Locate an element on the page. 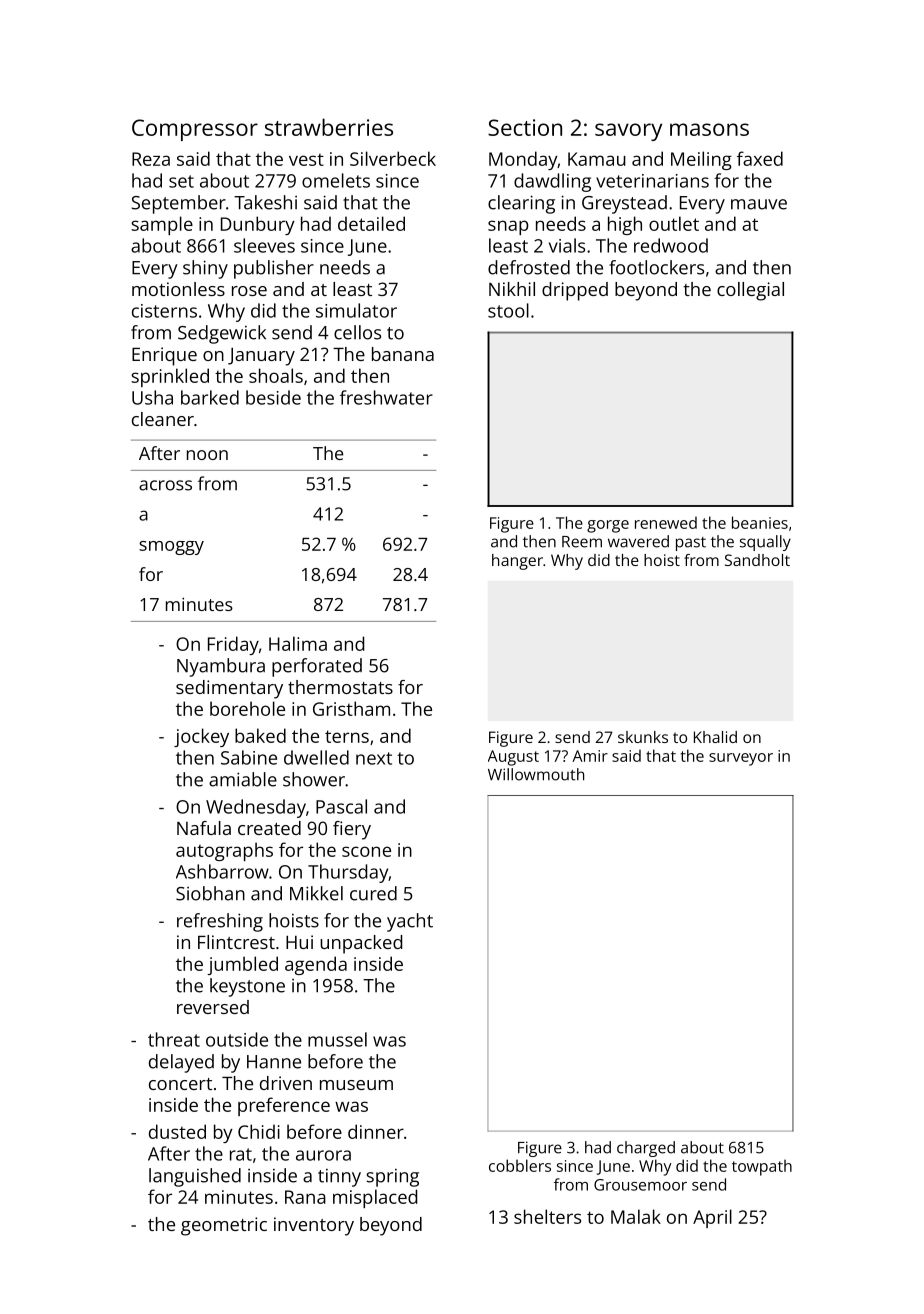 Image resolution: width=924 pixels, height=1314 pixels. hanger is located at coordinates (517, 562).
